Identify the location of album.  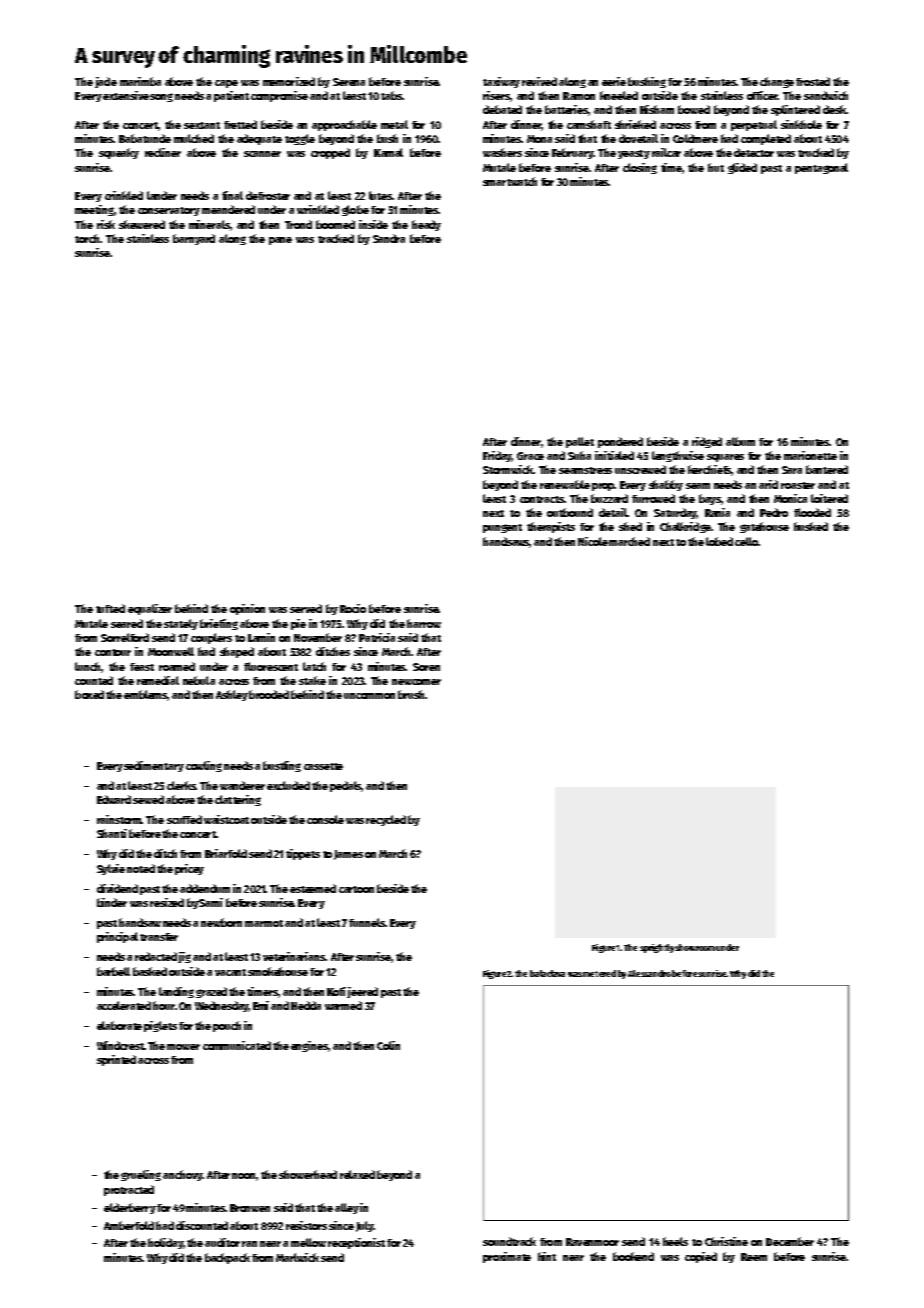
(740, 441).
